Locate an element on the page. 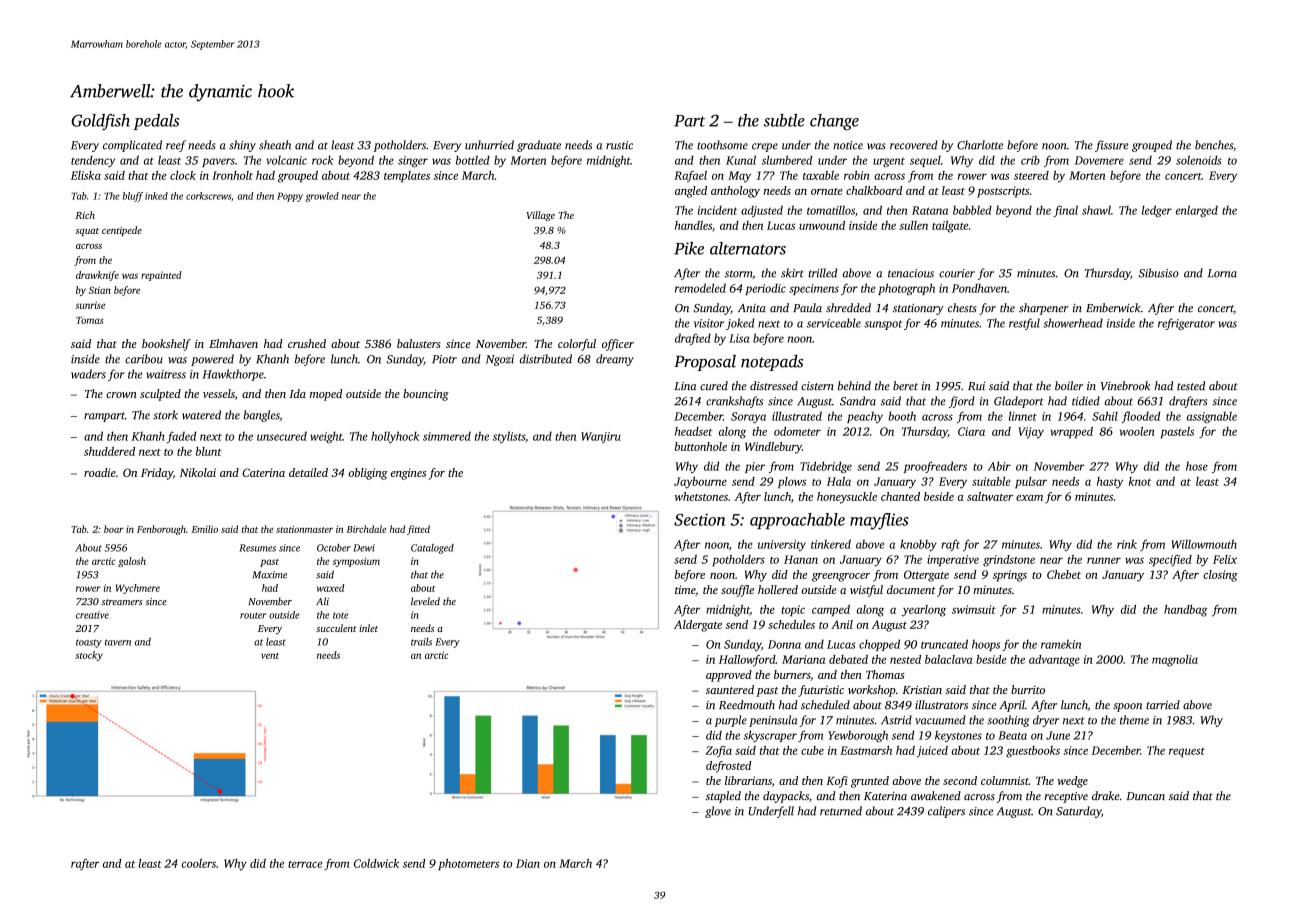  Rafael is located at coordinates (690, 177).
